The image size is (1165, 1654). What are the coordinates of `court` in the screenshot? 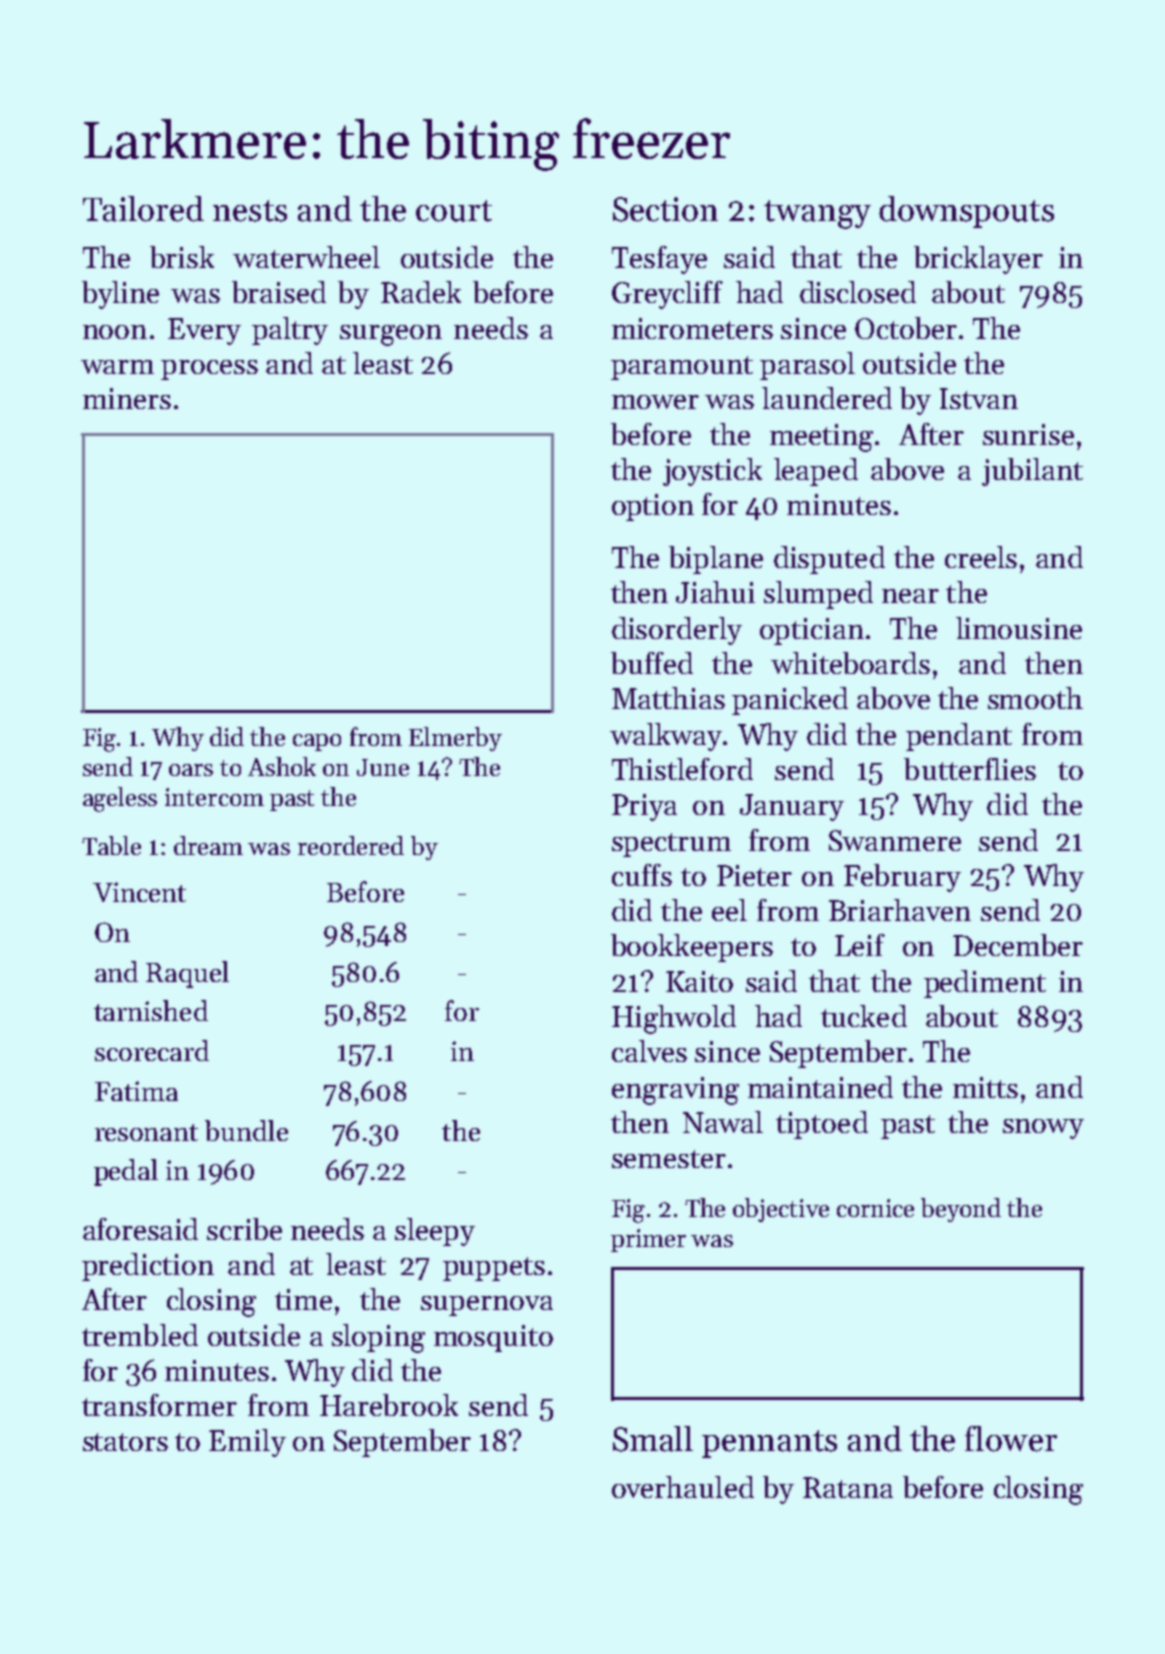 It's located at (454, 211).
